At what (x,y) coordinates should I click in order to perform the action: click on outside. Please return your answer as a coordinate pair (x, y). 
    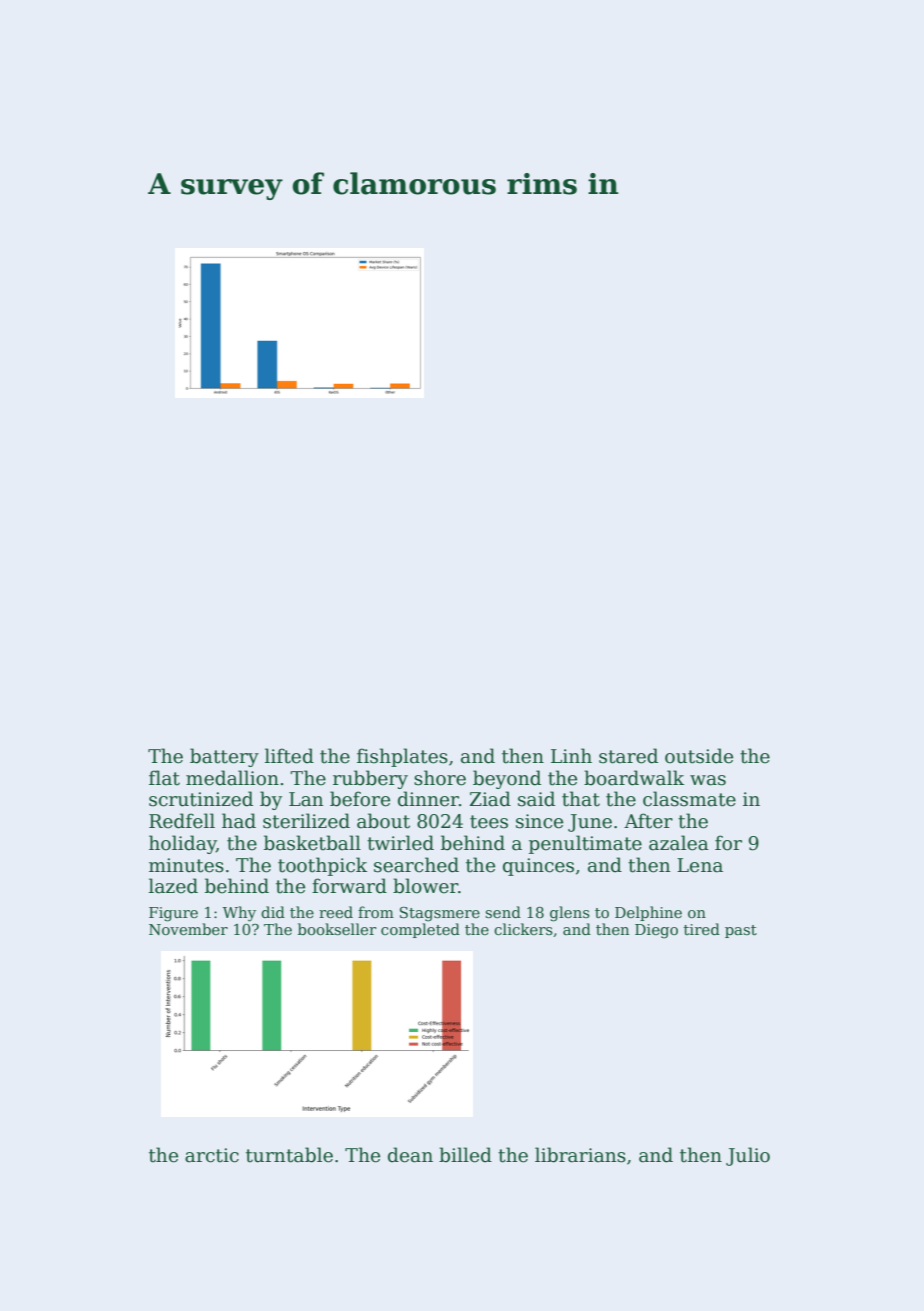
    Looking at the image, I should click on (699, 756).
